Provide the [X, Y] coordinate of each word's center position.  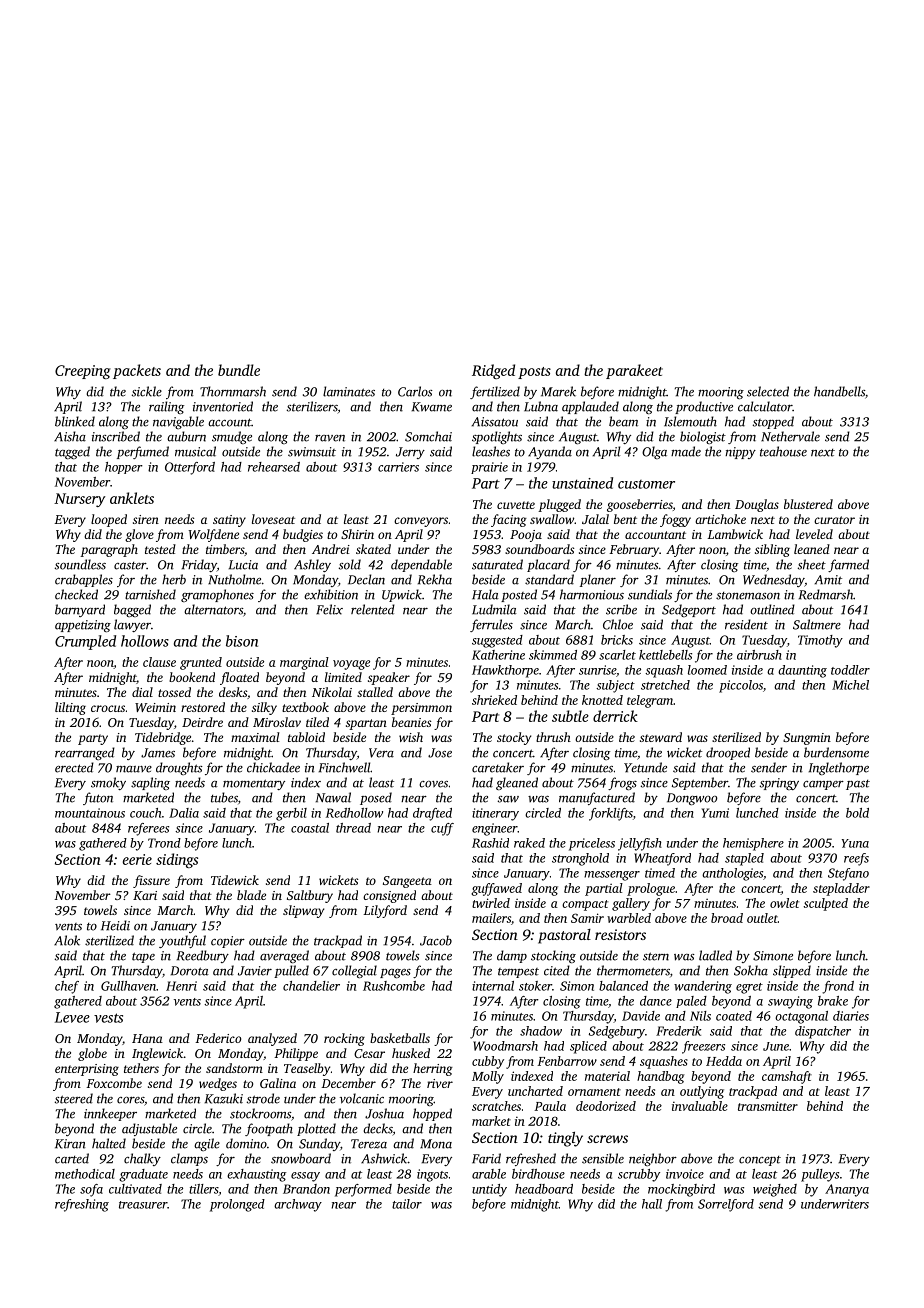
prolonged [237, 1205]
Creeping [83, 372]
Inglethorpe [839, 769]
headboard [544, 1189]
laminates [349, 391]
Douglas [757, 505]
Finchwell [345, 767]
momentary [254, 784]
